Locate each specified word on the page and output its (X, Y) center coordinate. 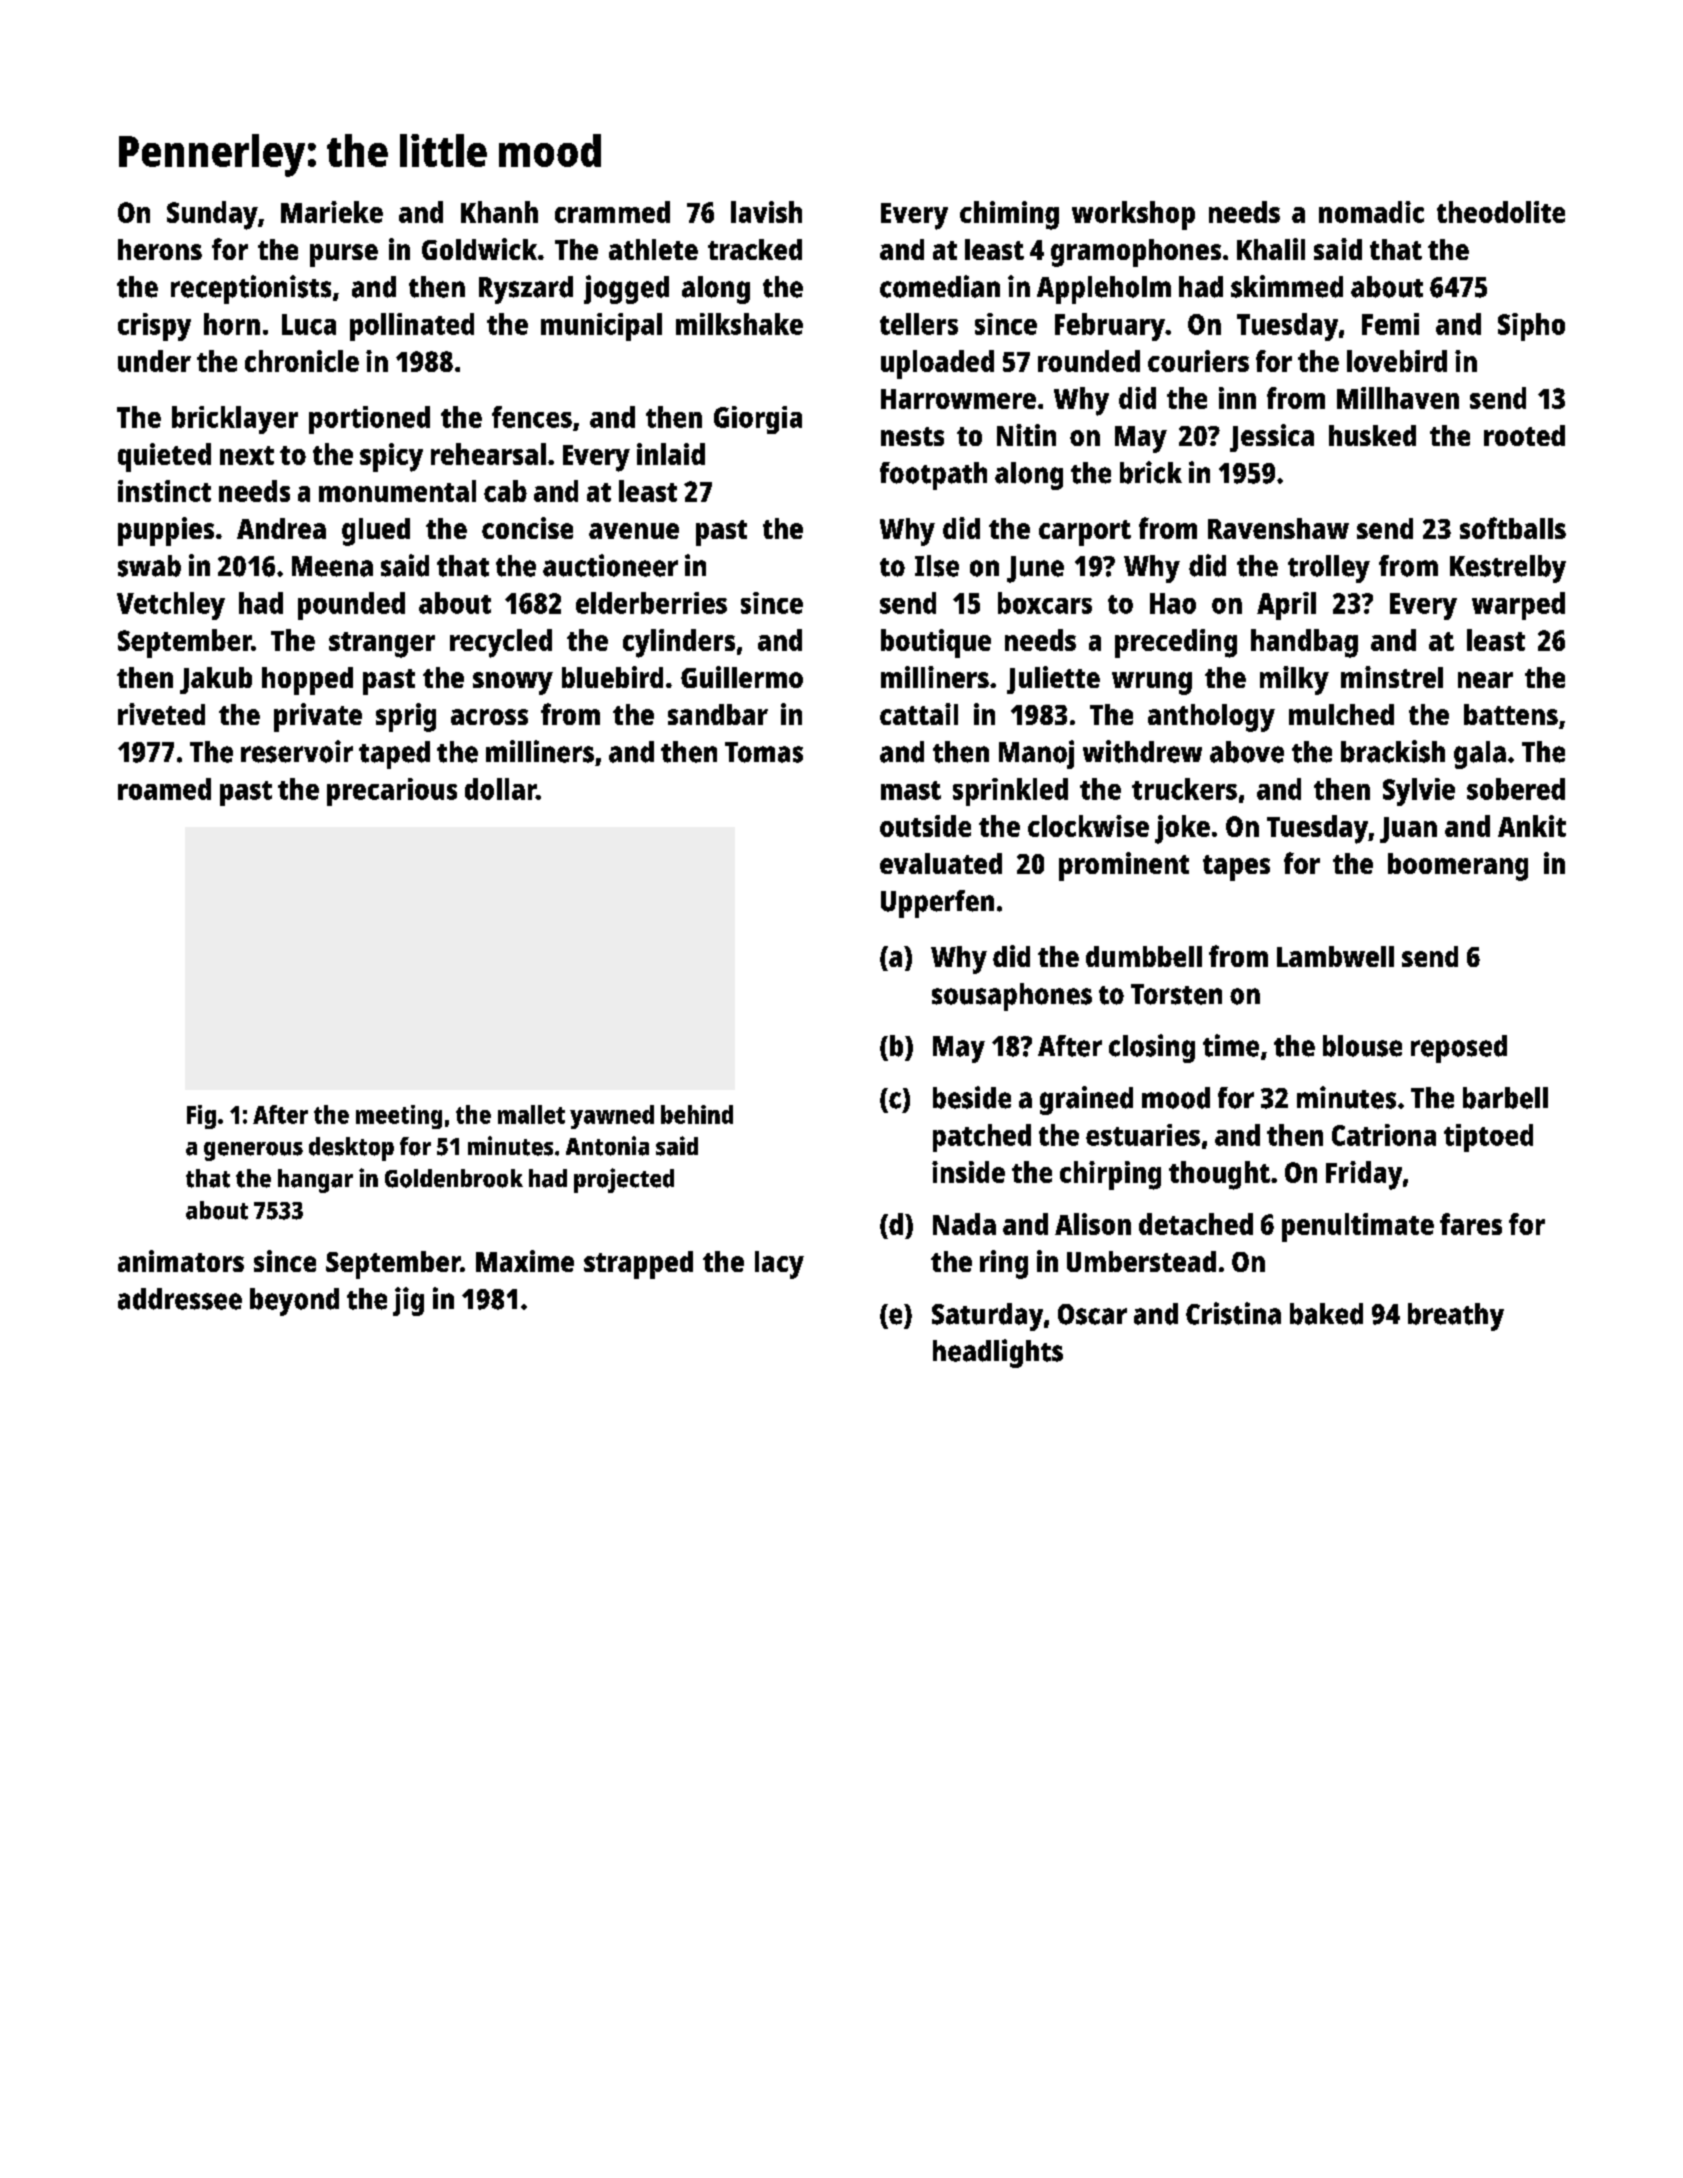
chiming (1009, 215)
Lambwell (1335, 956)
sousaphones (1012, 997)
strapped (638, 1265)
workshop (1133, 215)
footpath (933, 476)
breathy (1456, 1317)
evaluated (941, 863)
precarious (392, 792)
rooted (1524, 435)
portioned (369, 420)
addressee (180, 1299)
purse (344, 255)
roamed (164, 789)
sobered (1516, 789)
